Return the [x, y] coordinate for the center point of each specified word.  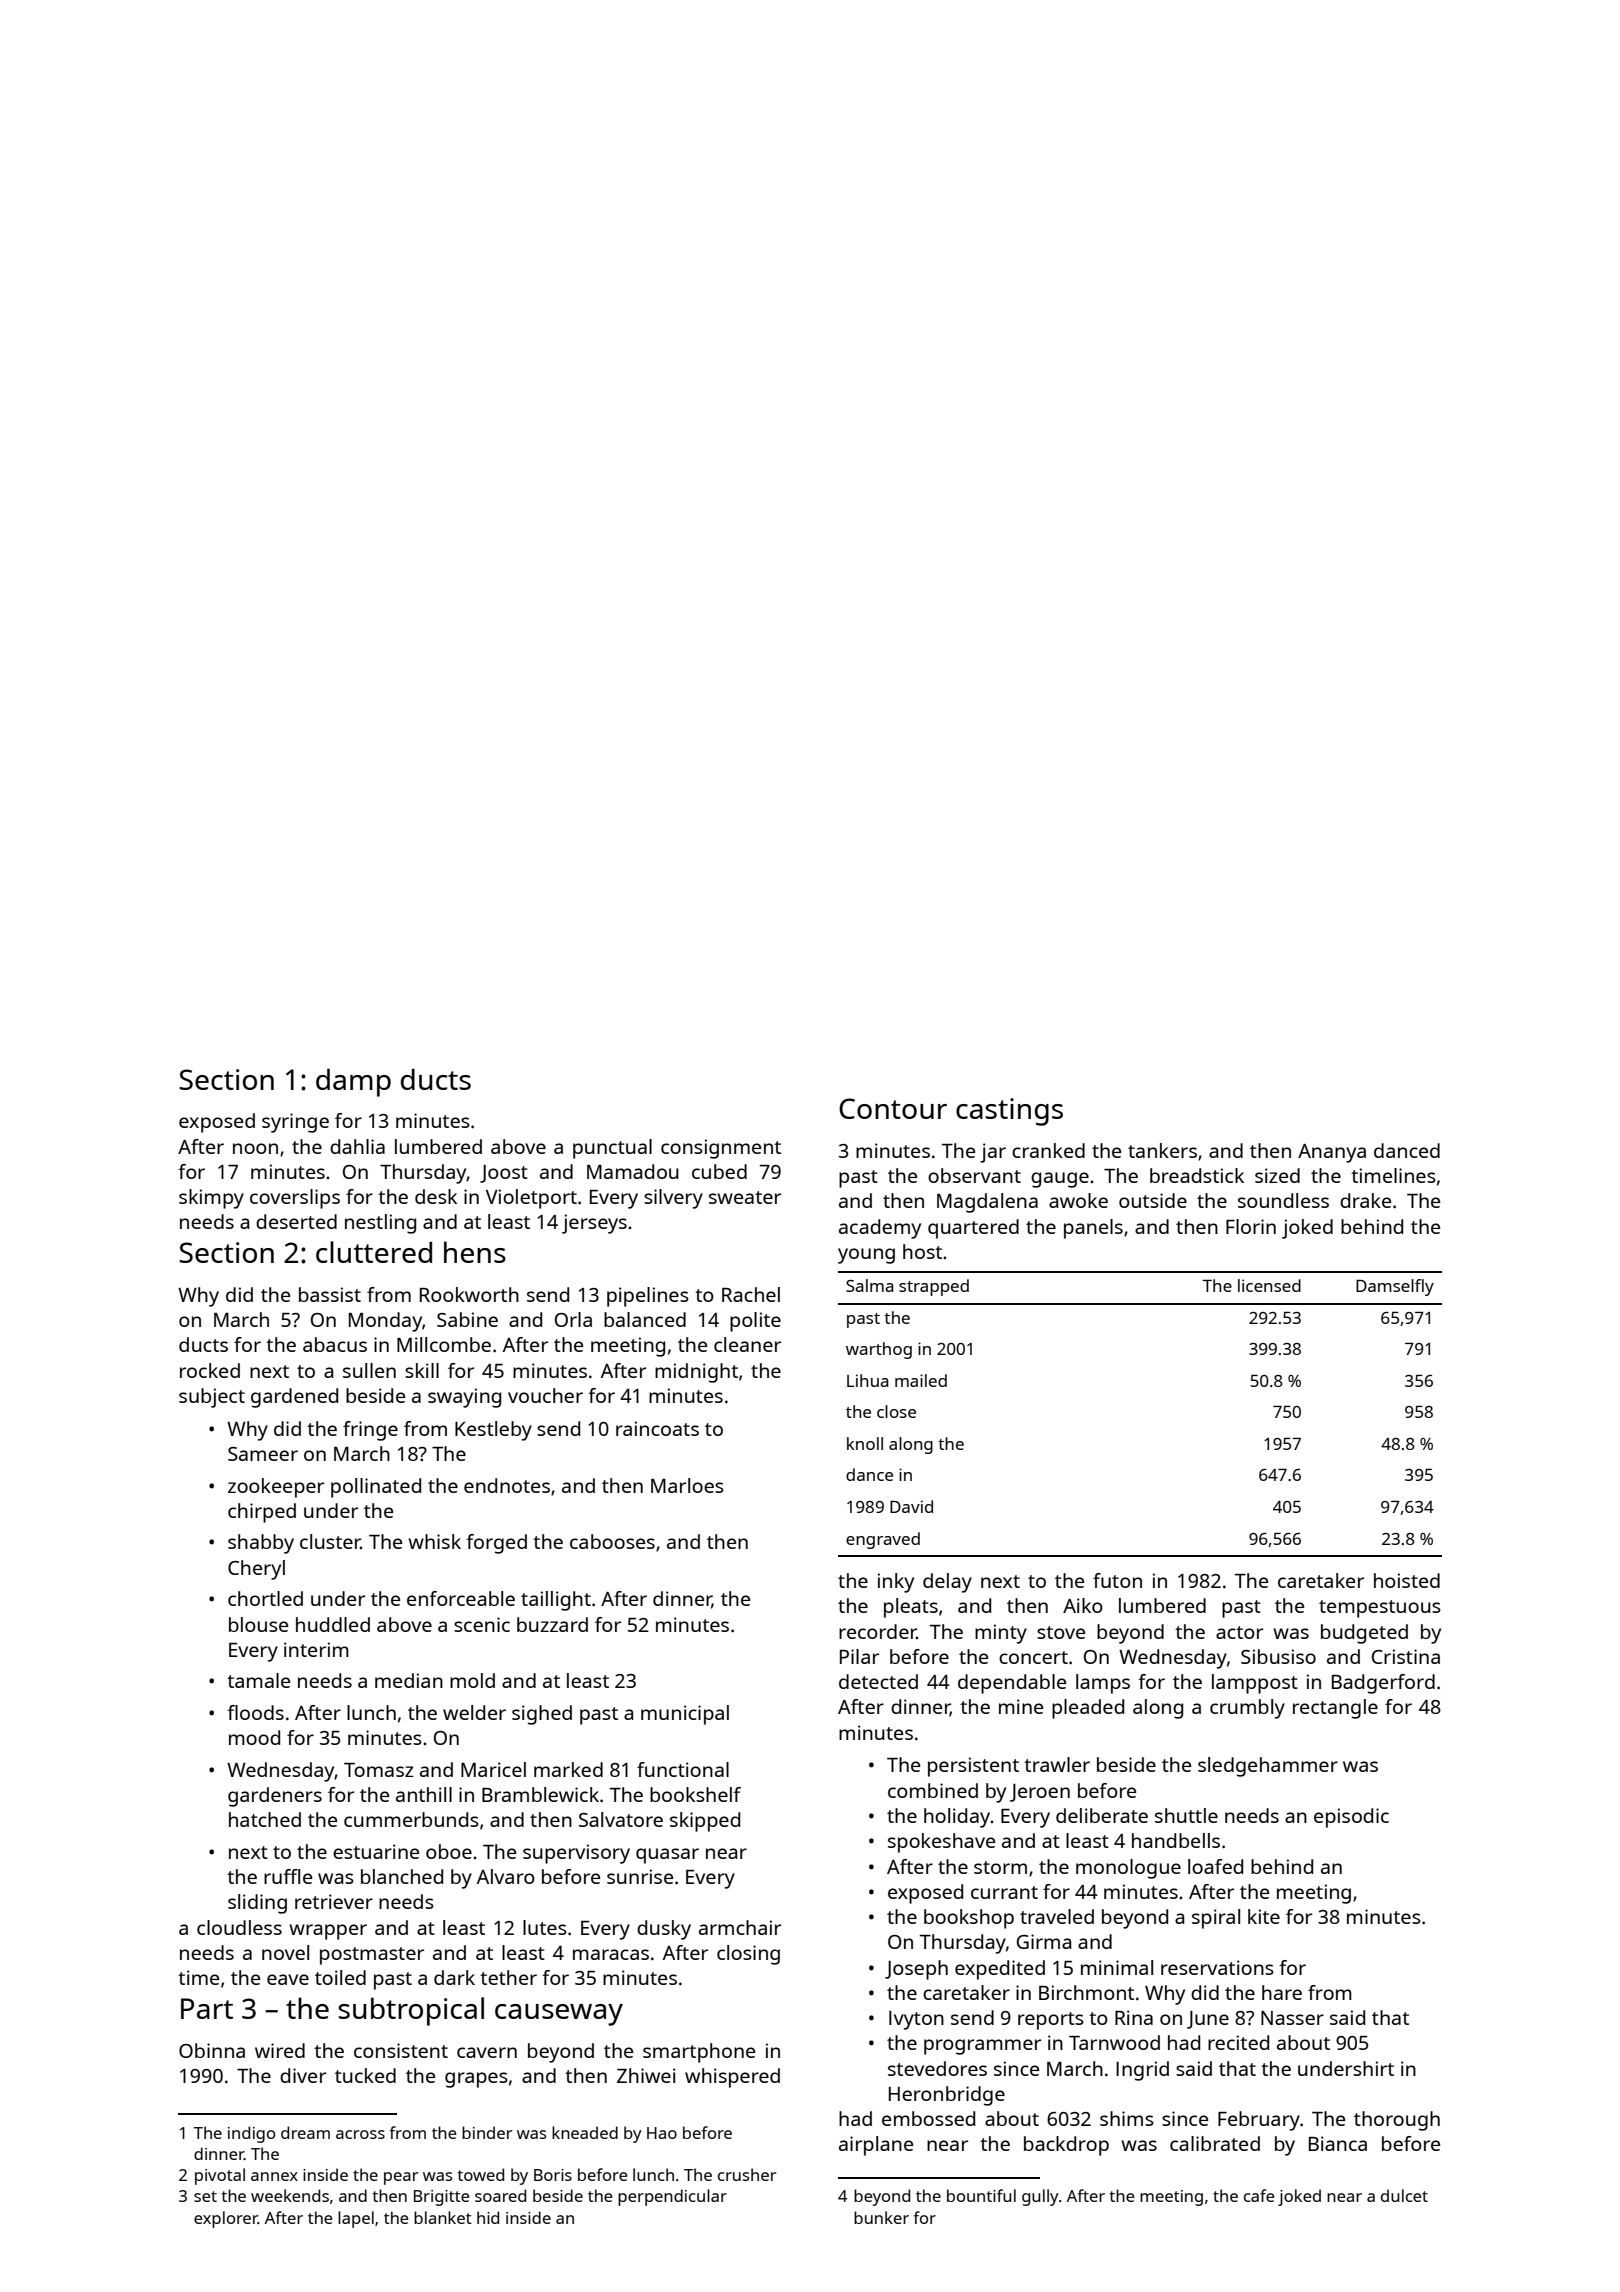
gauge [1060, 1180]
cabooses [612, 1541]
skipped [705, 1822]
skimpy [211, 1199]
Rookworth [469, 1294]
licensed [1269, 1285]
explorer [226, 2219]
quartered [973, 1229]
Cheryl [256, 1570]
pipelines [648, 1297]
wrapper [328, 1932]
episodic [1351, 1818]
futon [1117, 1580]
